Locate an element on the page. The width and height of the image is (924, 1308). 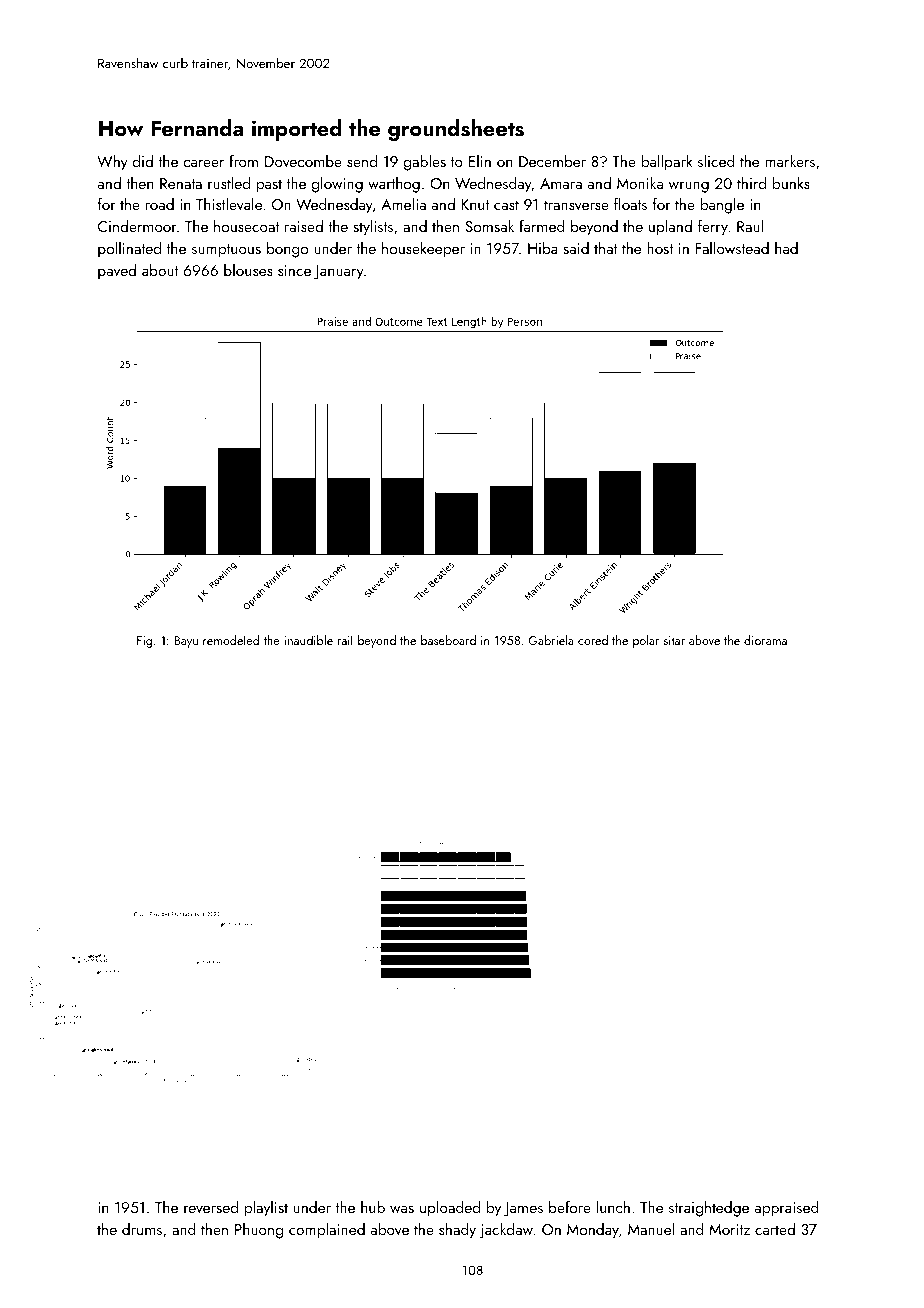
straightedge is located at coordinates (709, 1209).
